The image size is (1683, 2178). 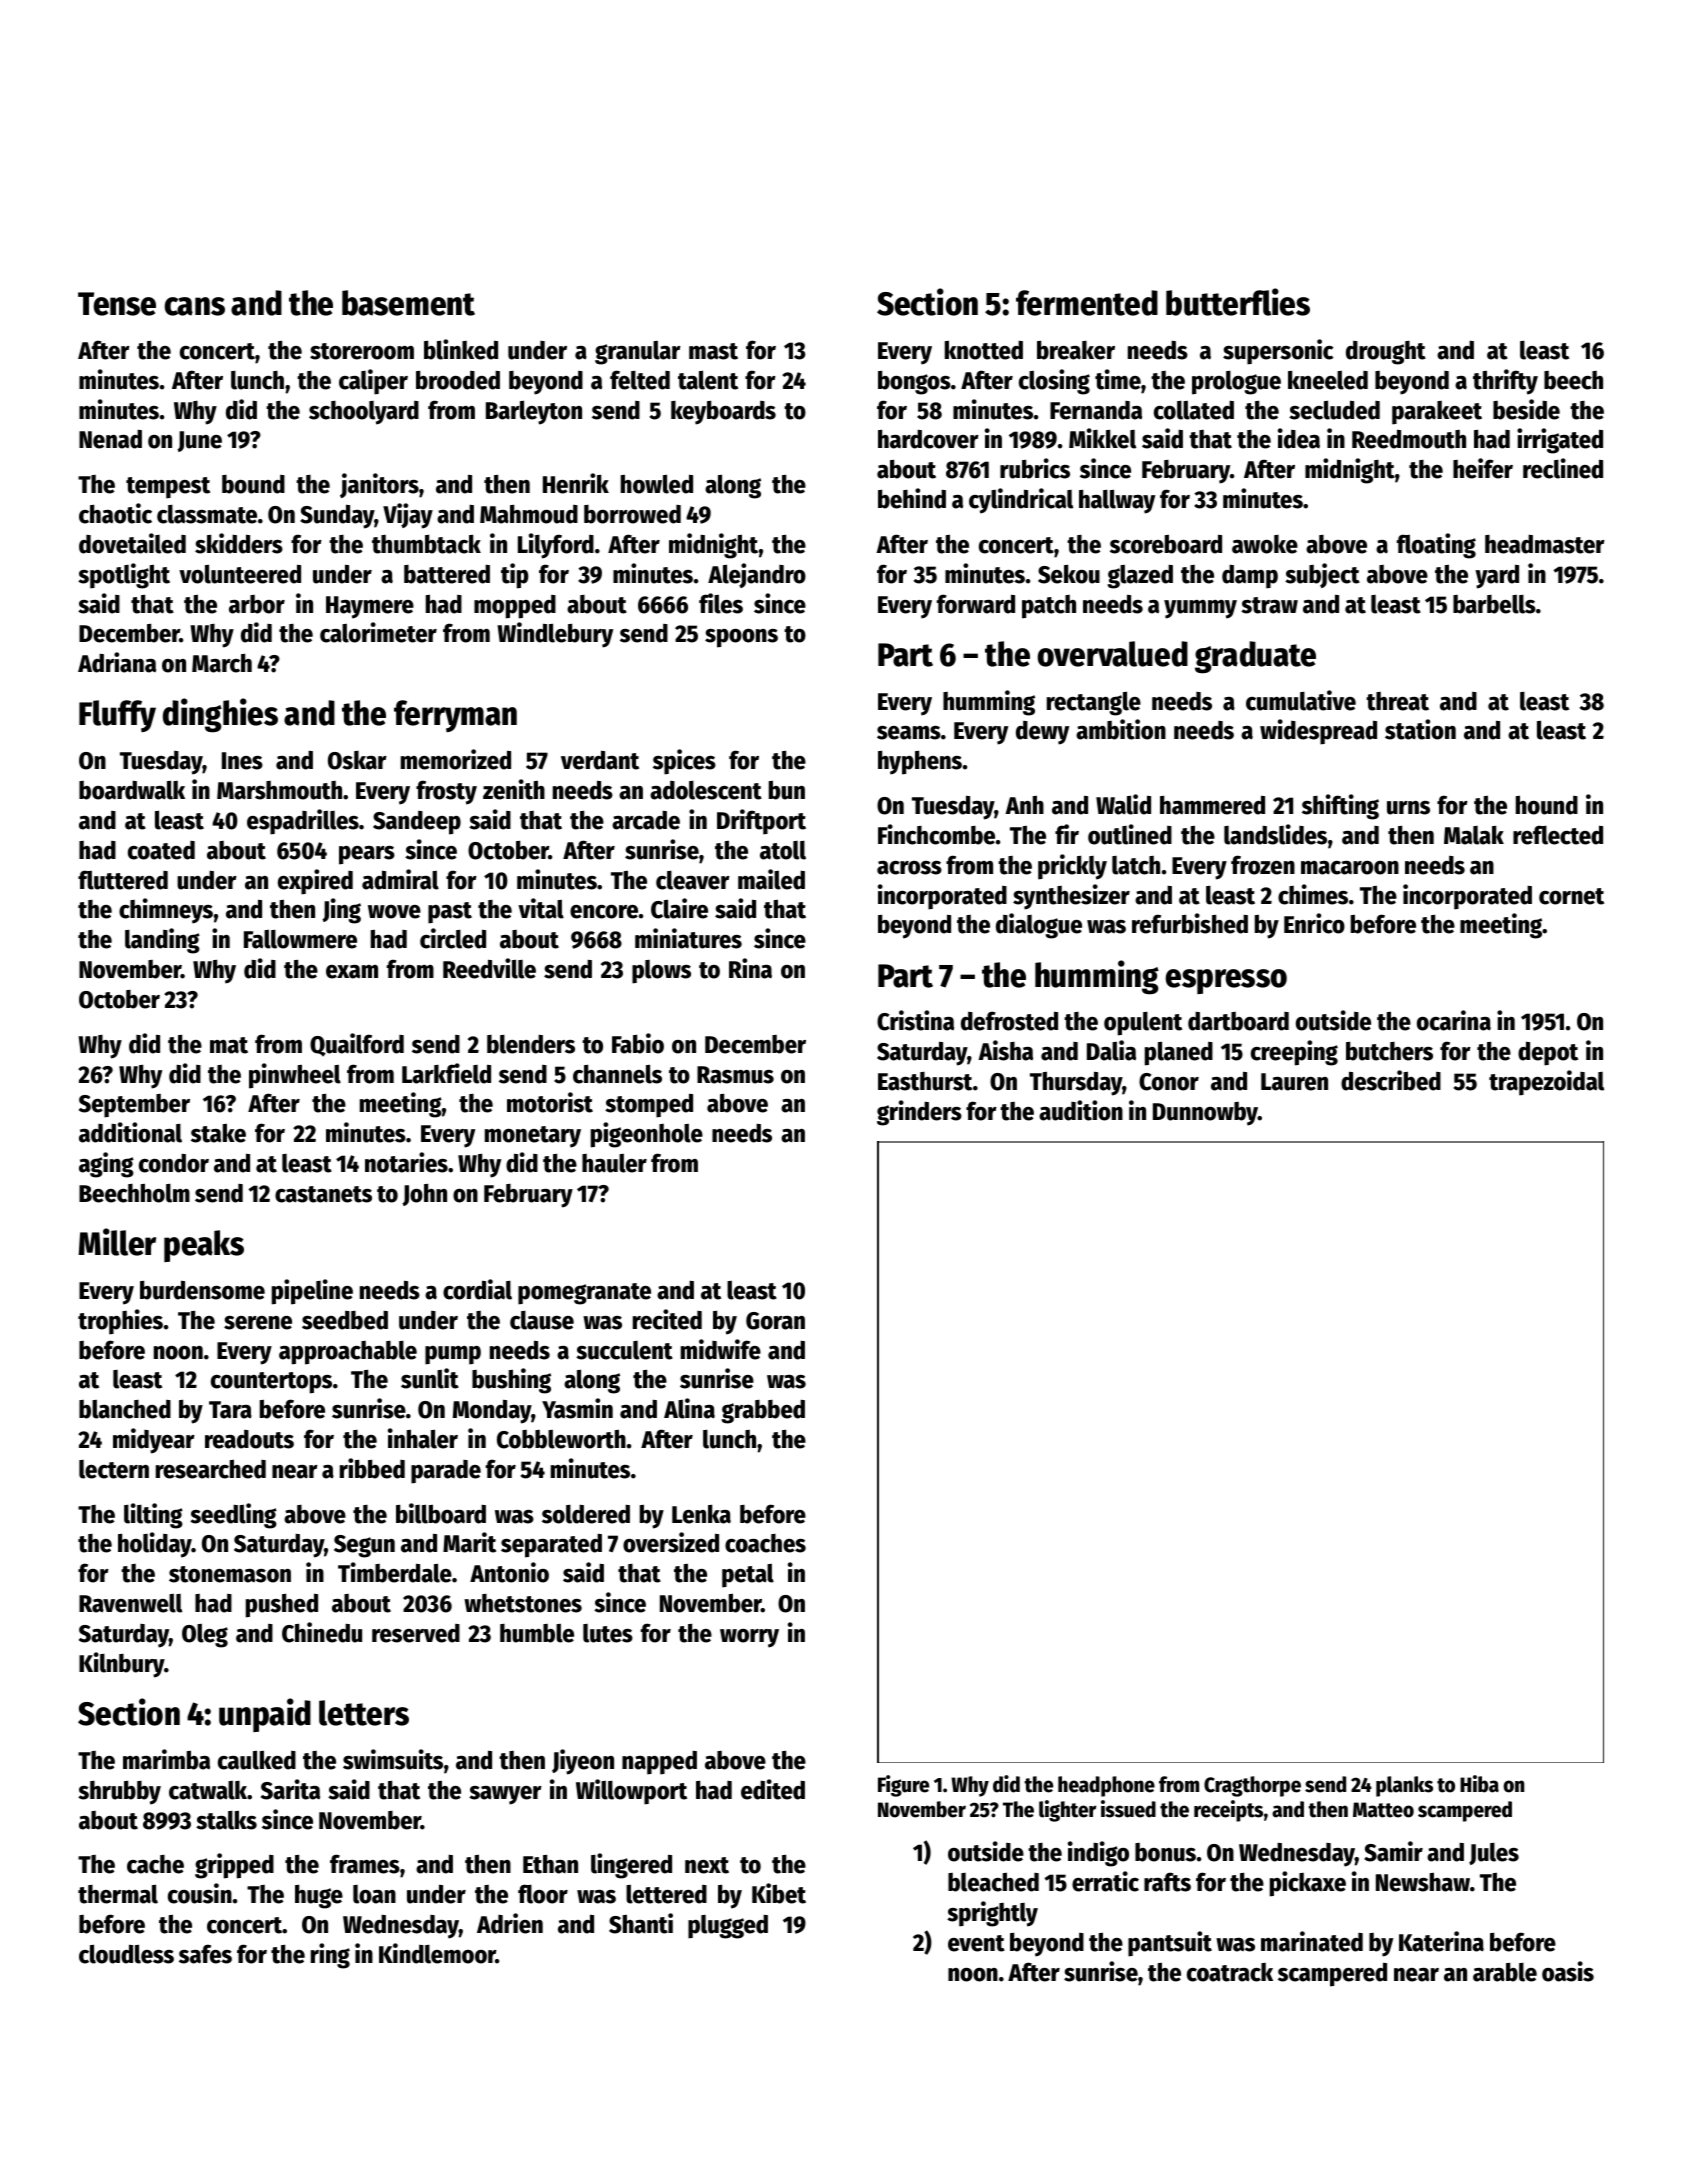 I want to click on Enrico, so click(x=1314, y=923).
